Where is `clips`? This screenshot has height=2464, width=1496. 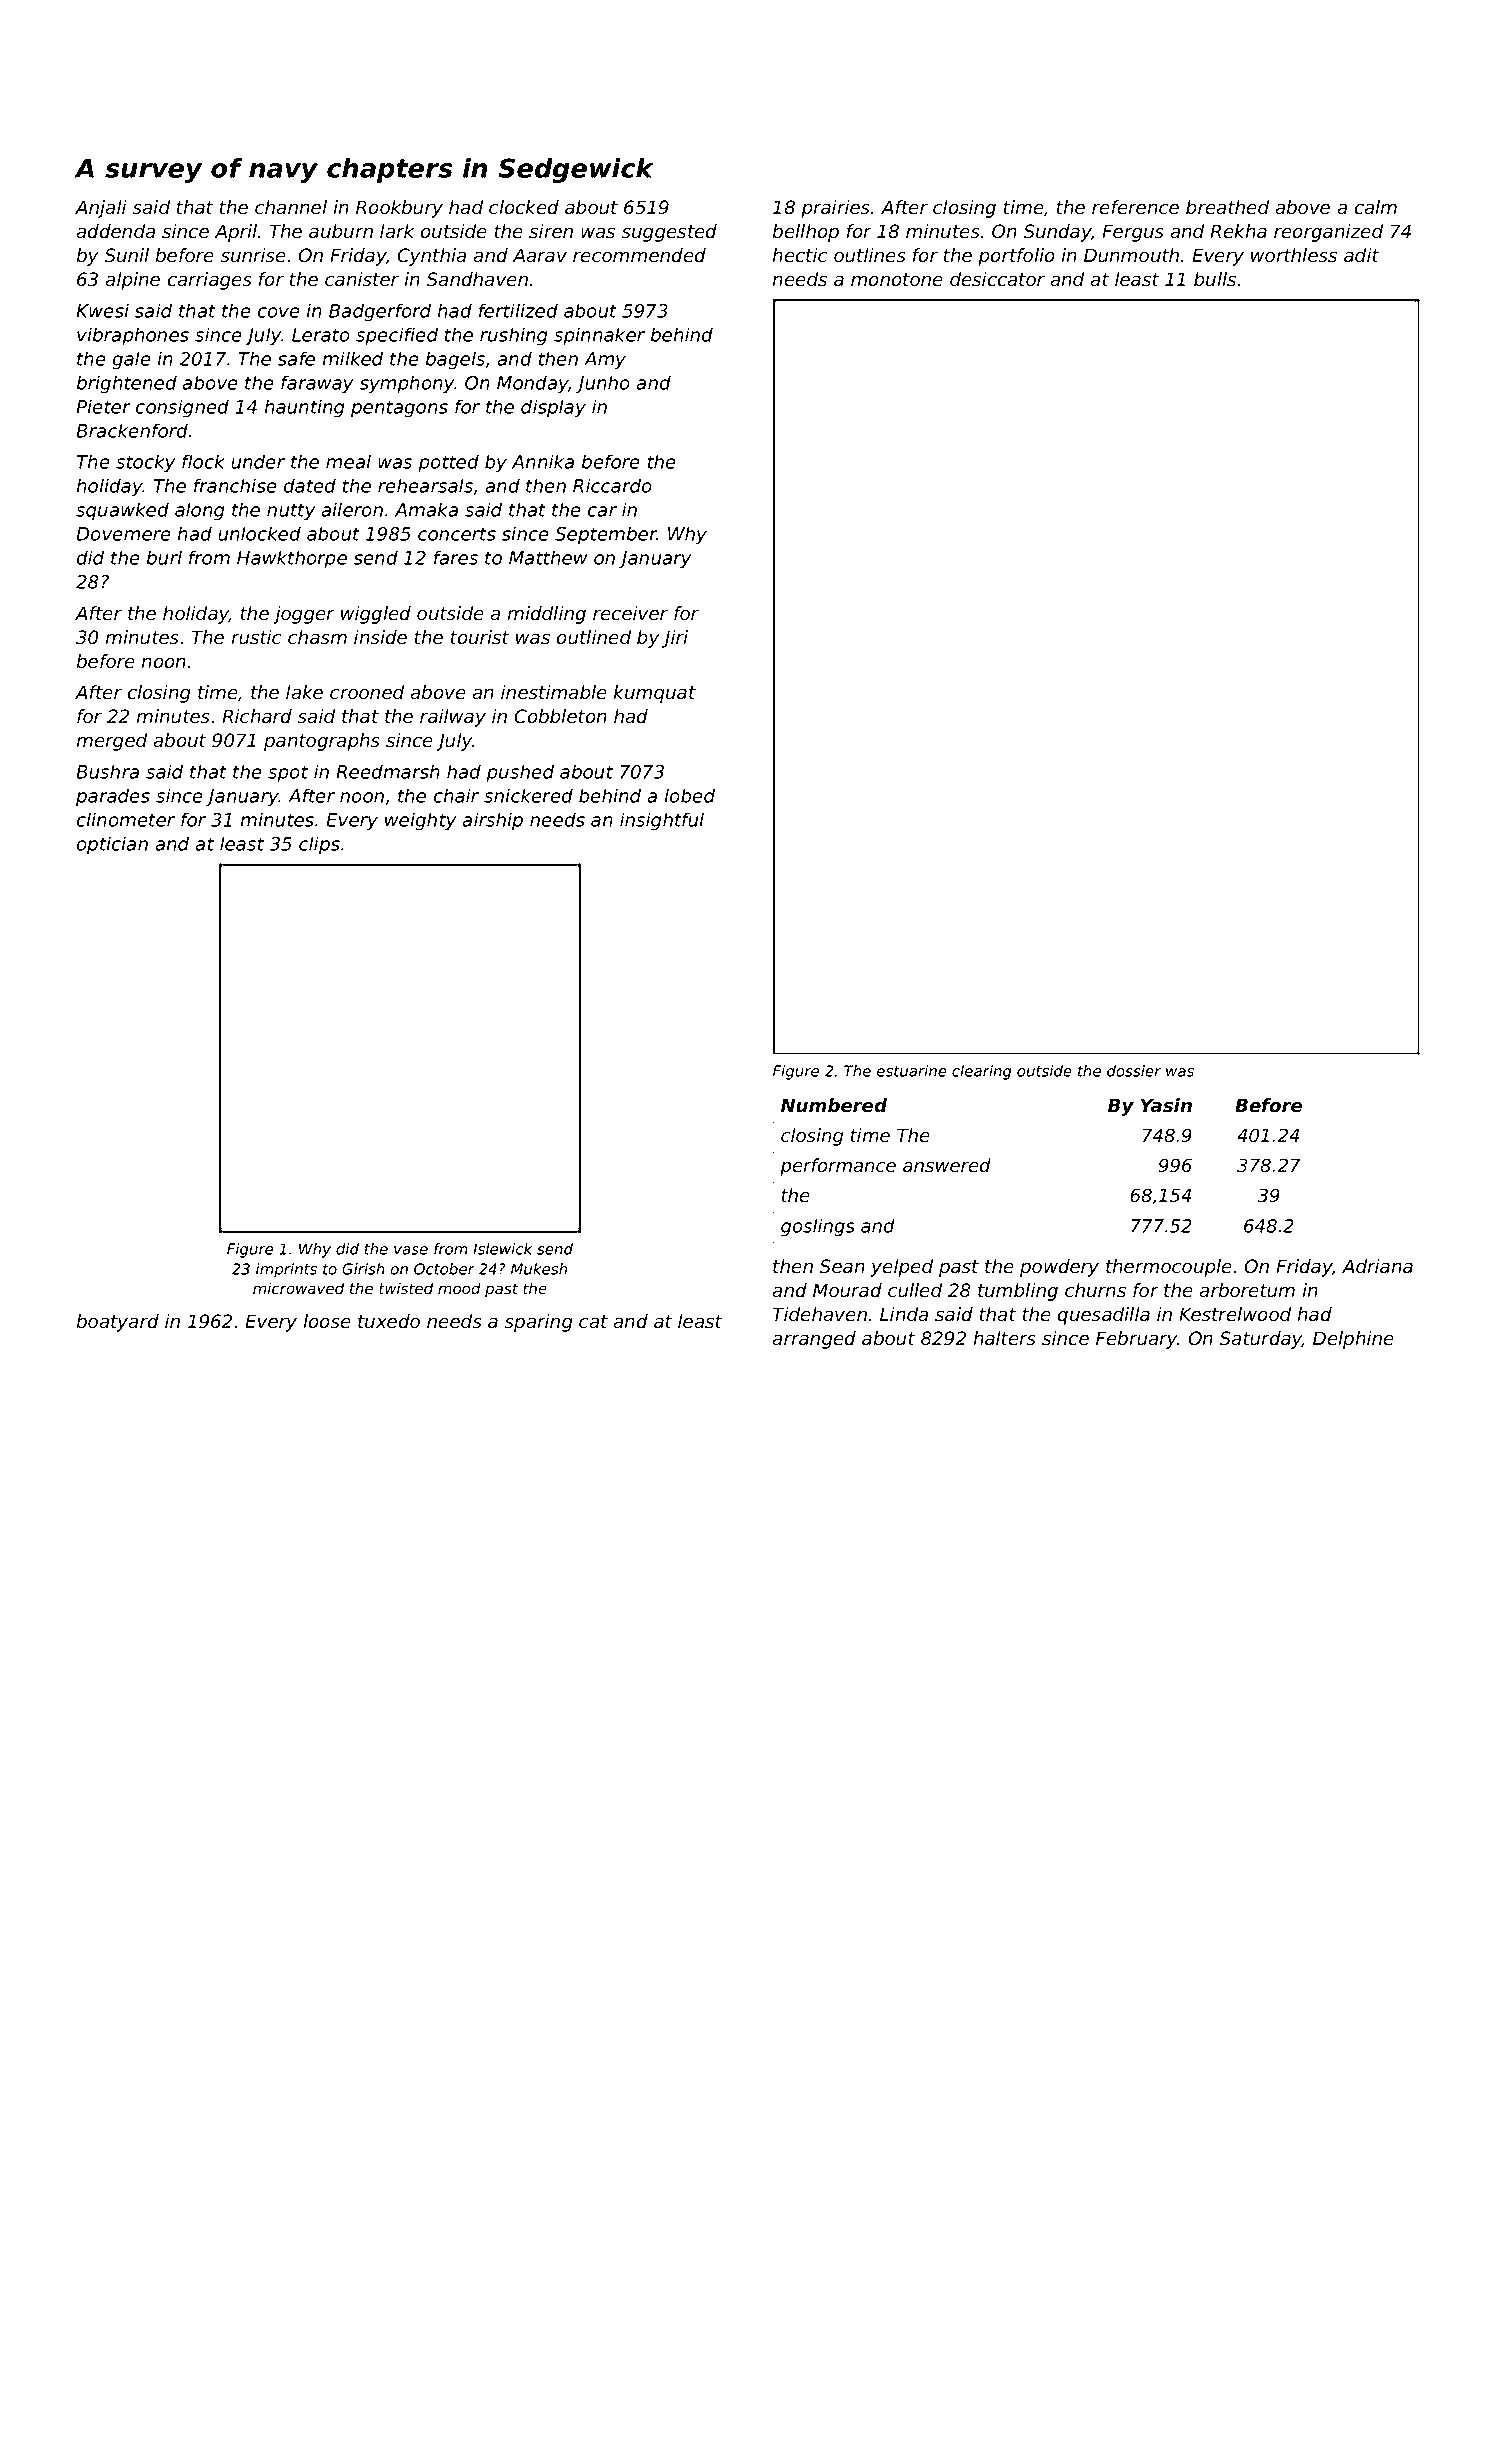
clips is located at coordinates (319, 845).
